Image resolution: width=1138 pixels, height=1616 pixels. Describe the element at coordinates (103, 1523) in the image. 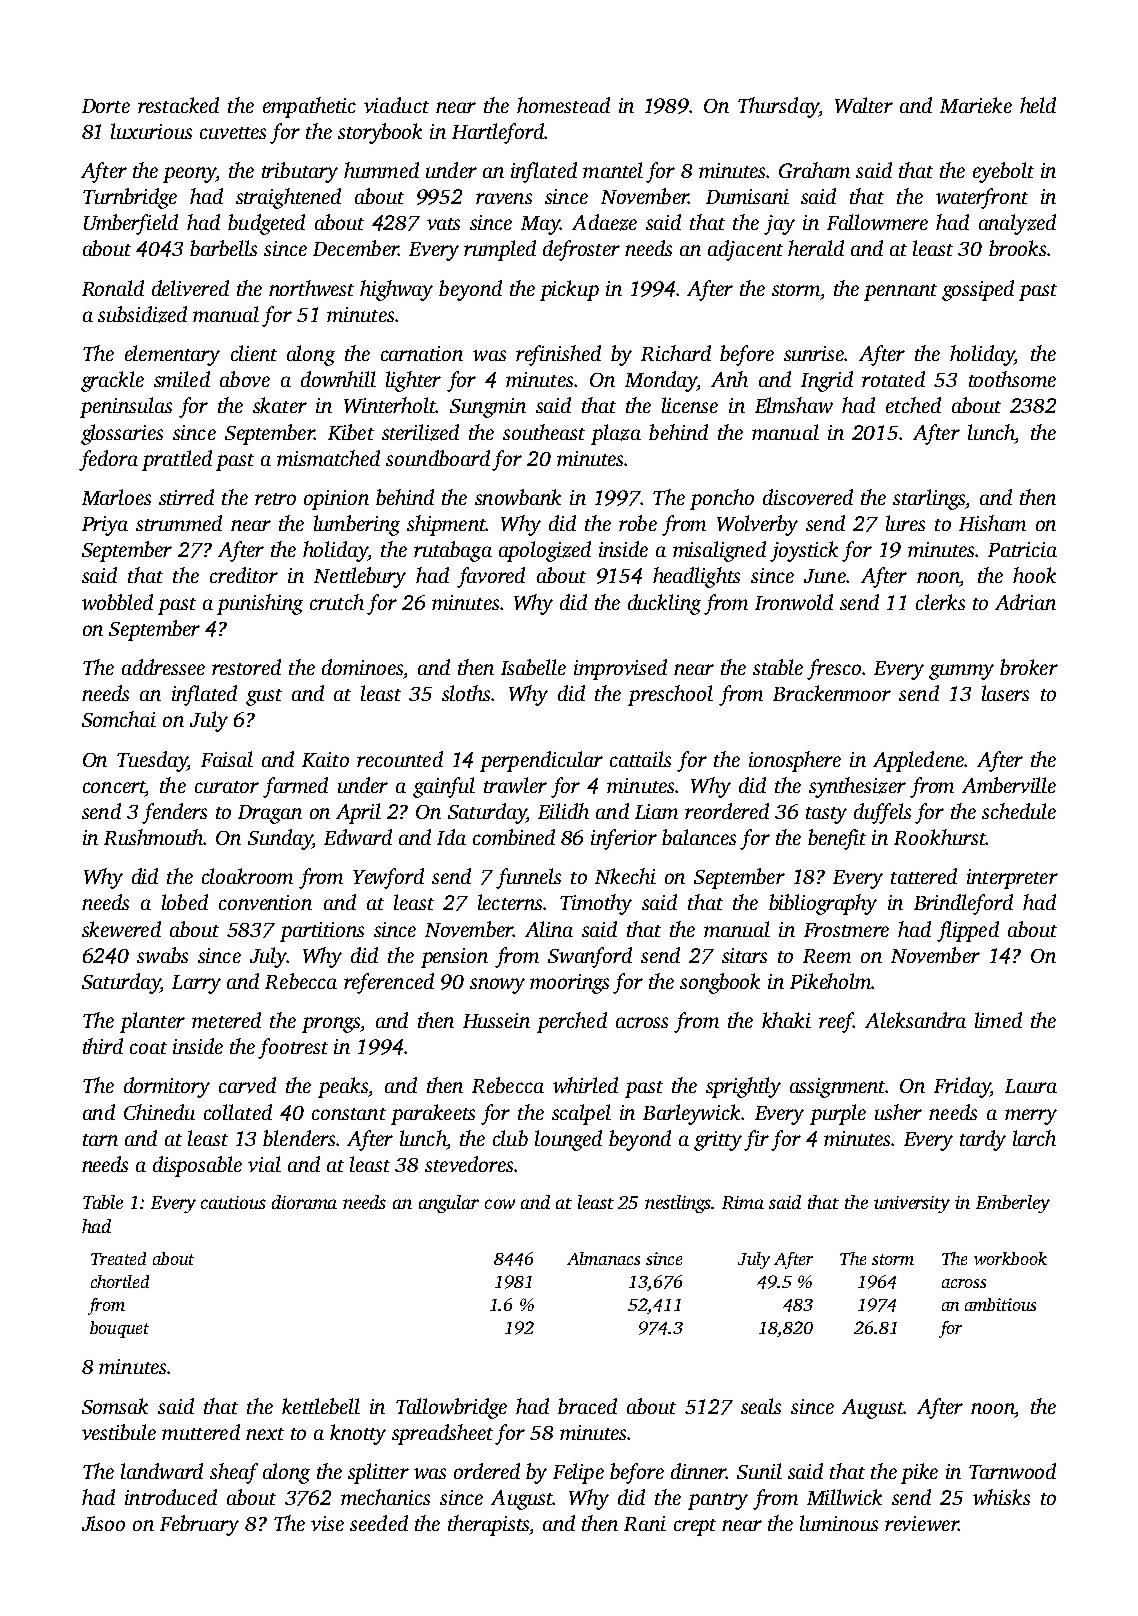

I see `Jisoo` at that location.
